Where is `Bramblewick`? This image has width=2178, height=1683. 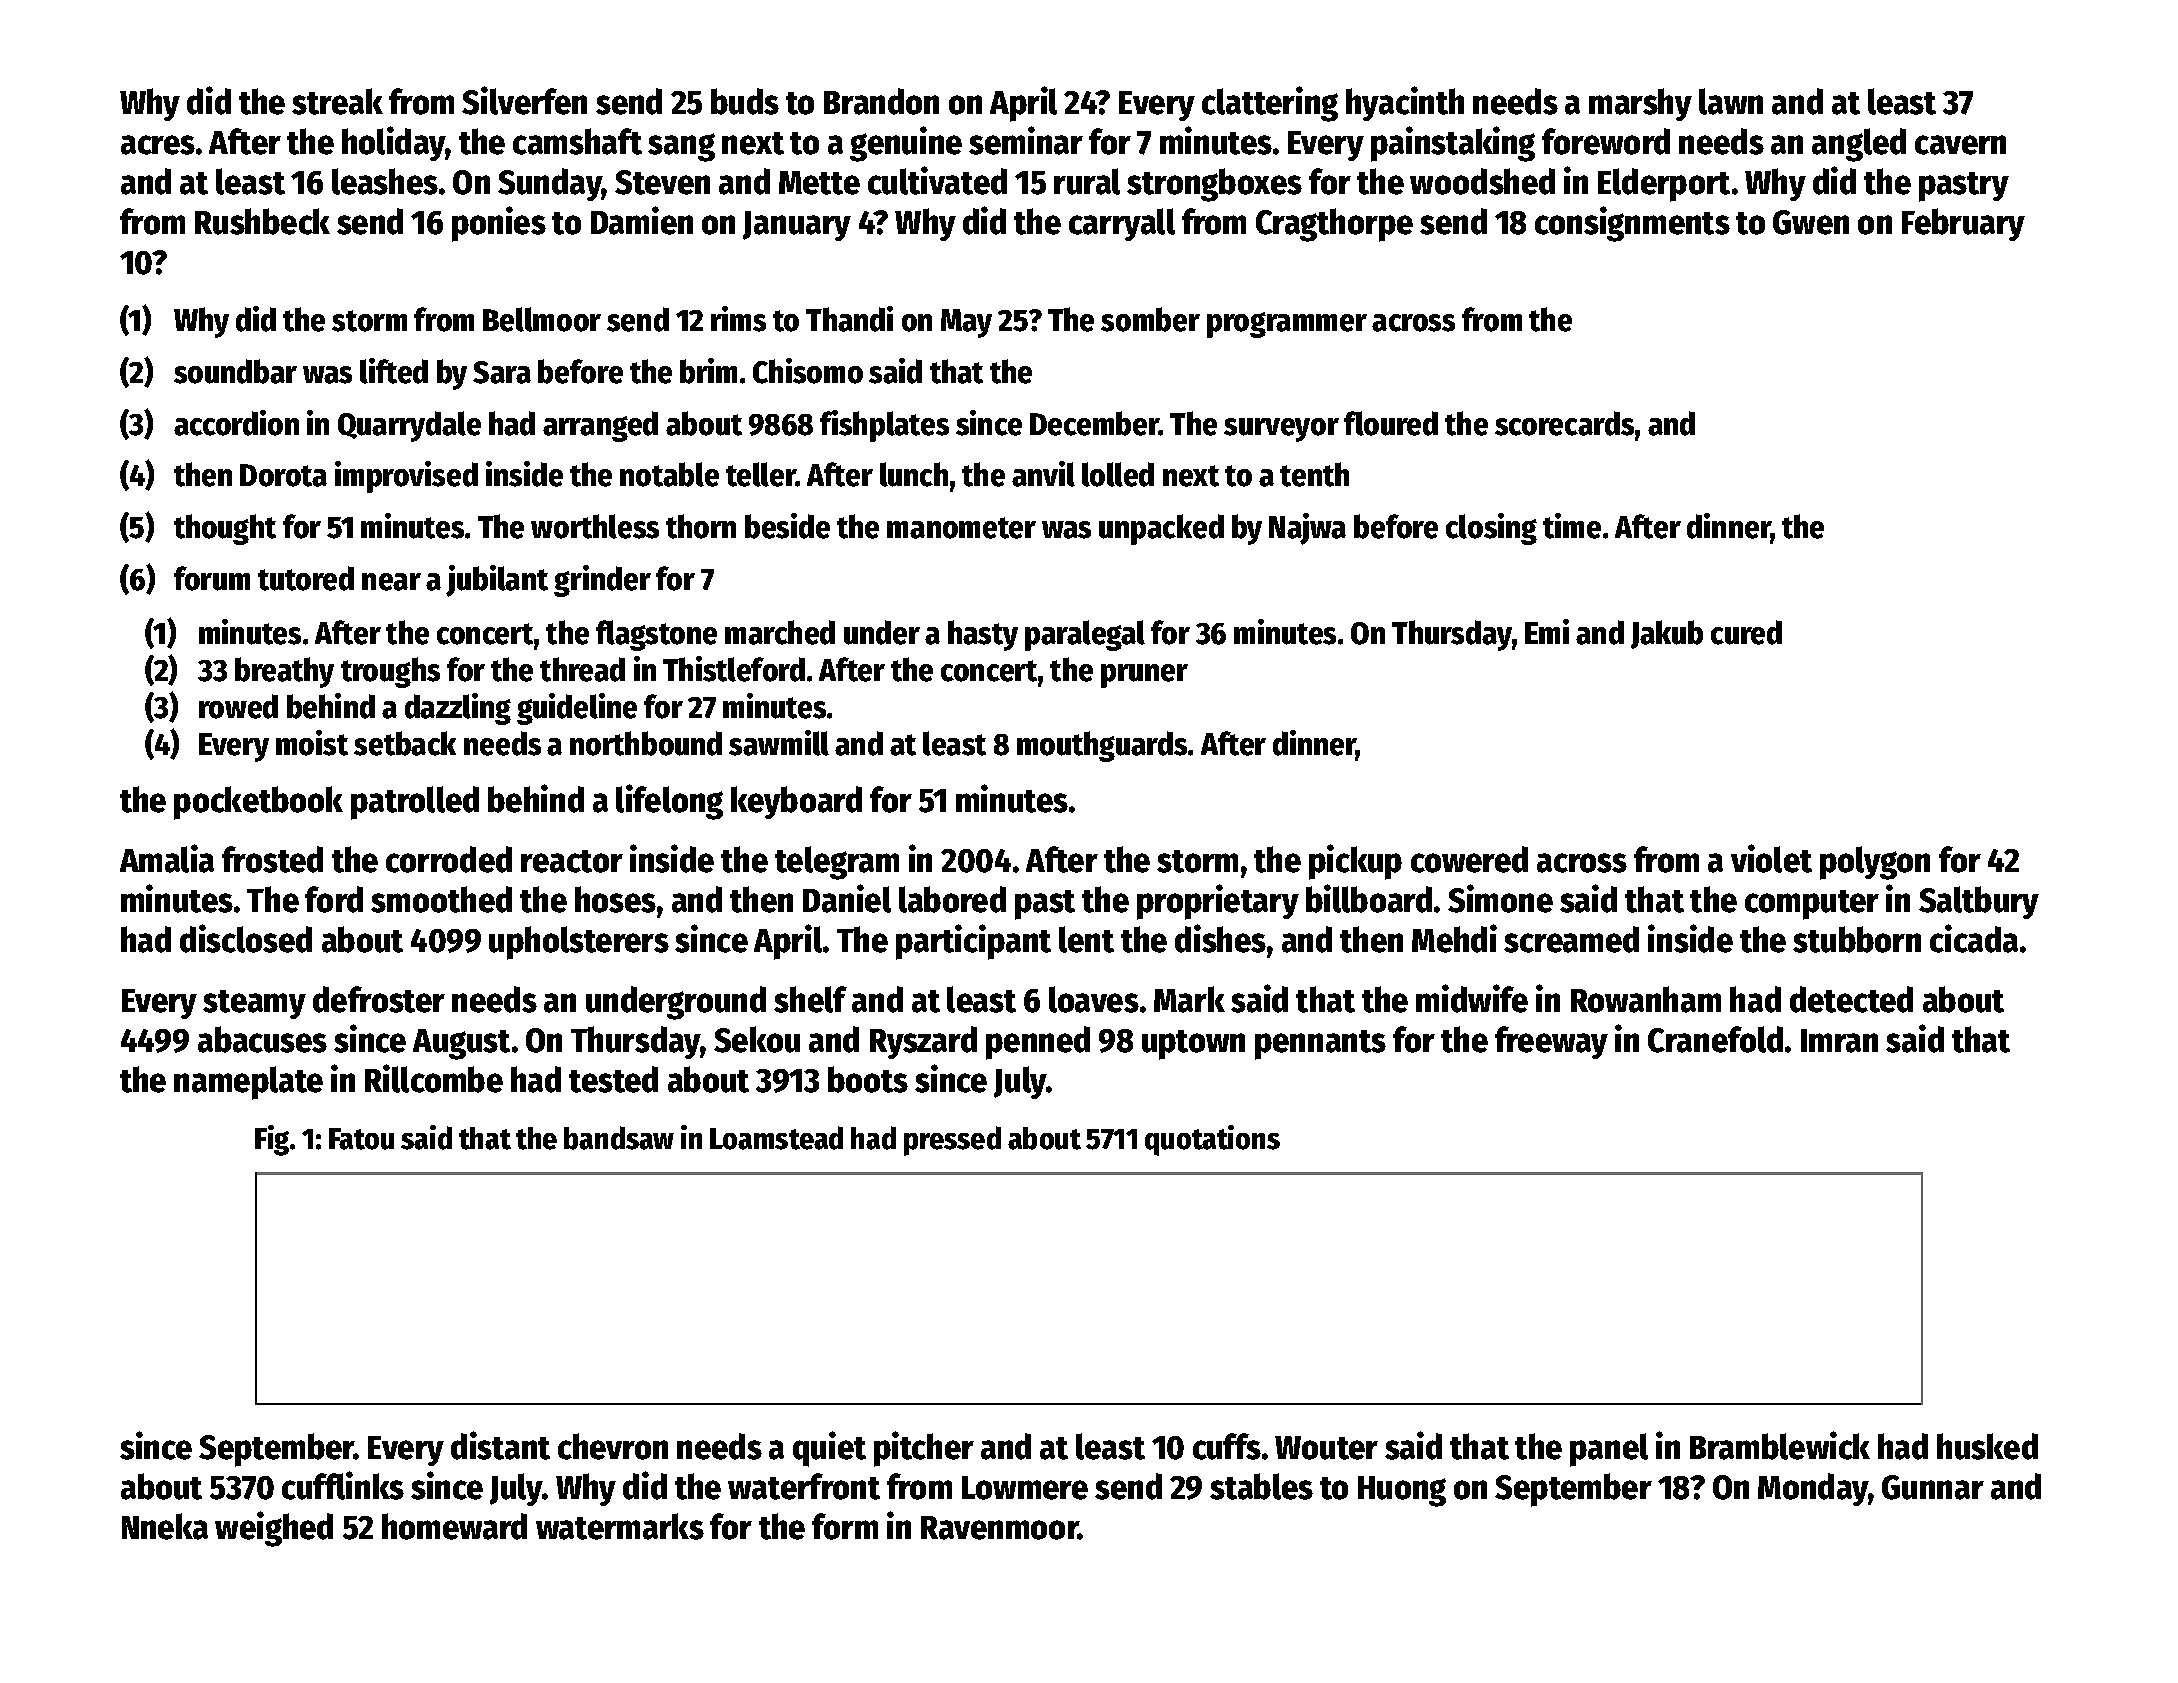
Bramblewick is located at coordinates (1780, 1445).
